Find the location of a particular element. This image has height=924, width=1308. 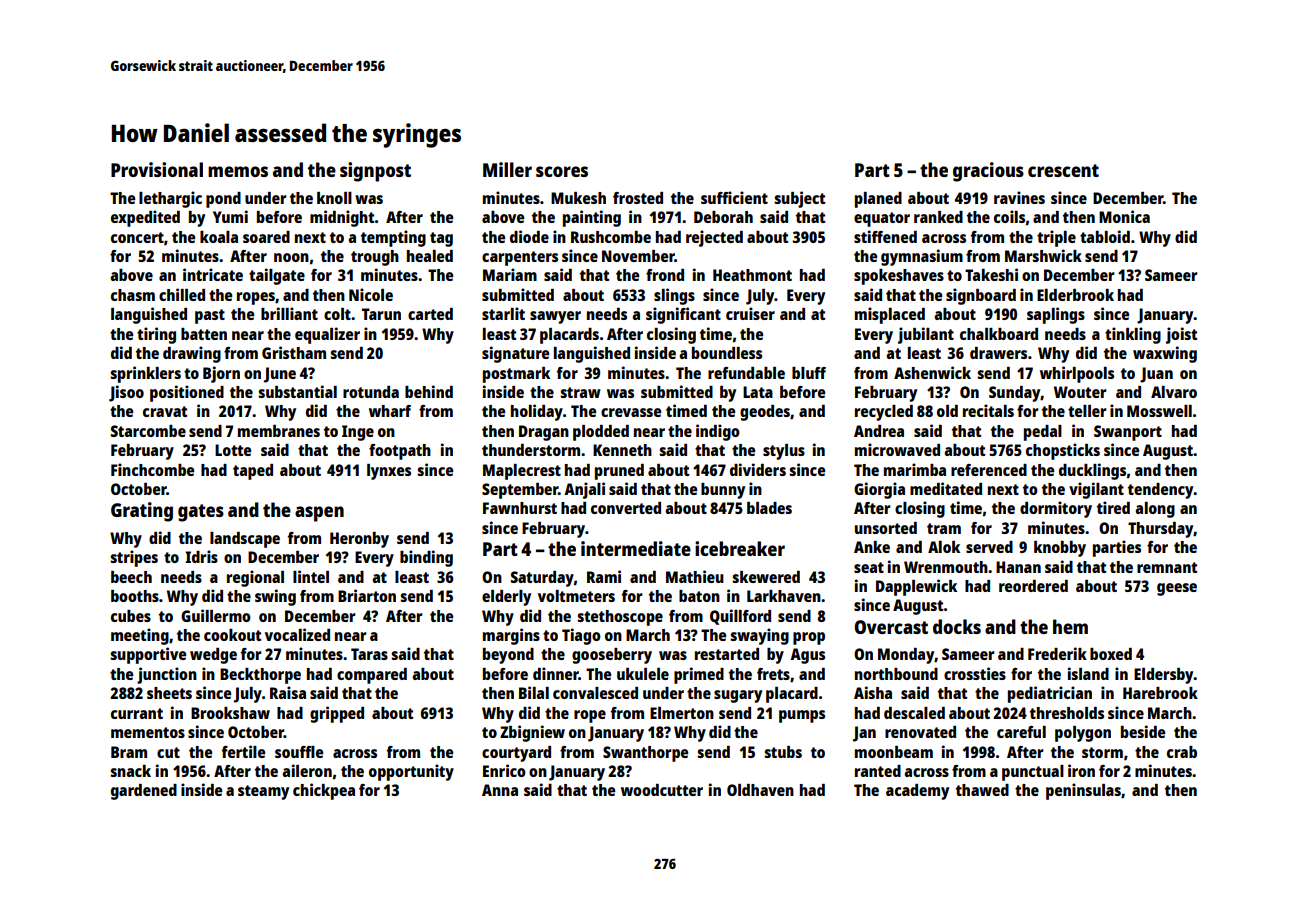

meeting is located at coordinates (140, 636).
